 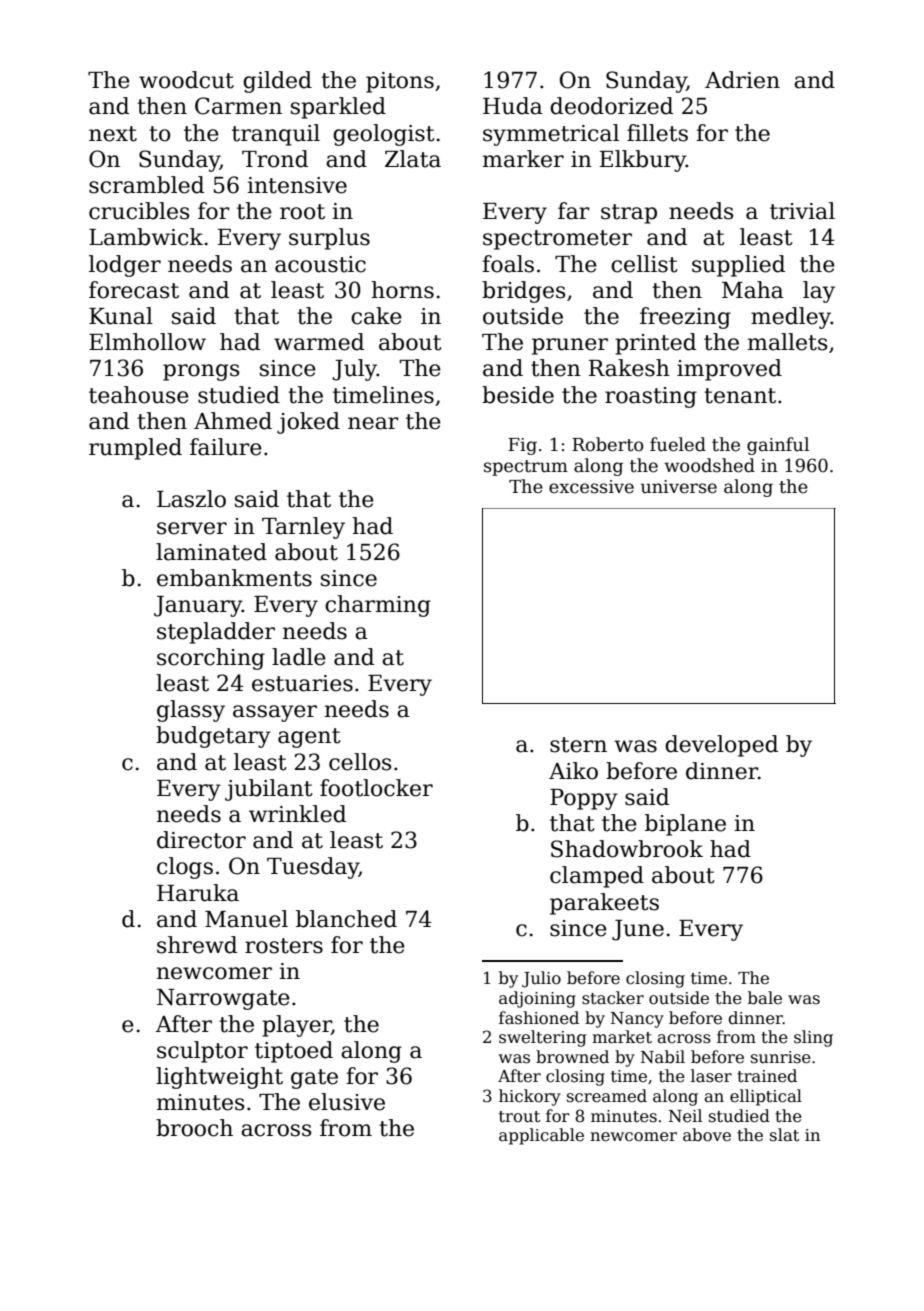 I want to click on June, so click(x=638, y=930).
